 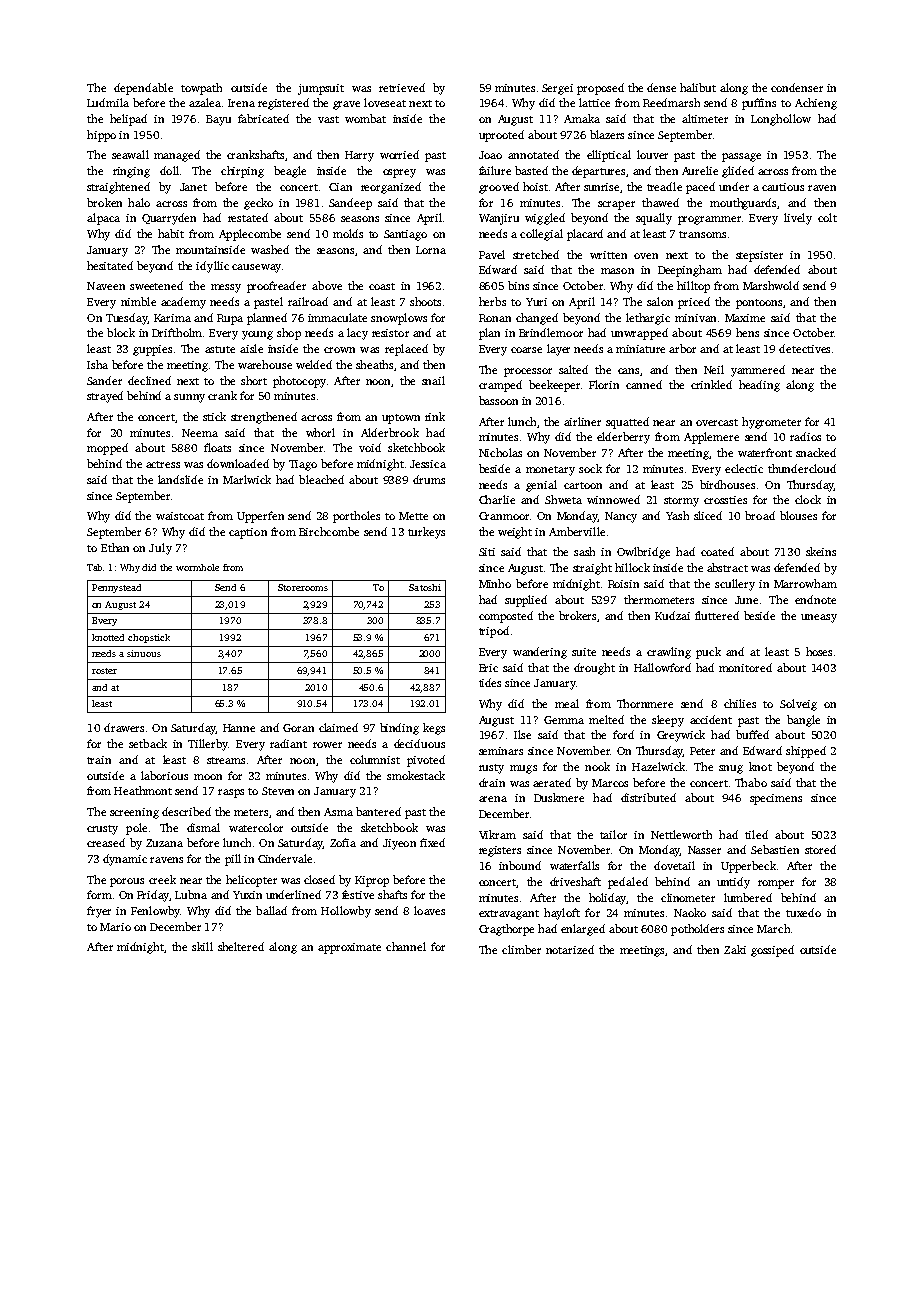 I want to click on portholes, so click(x=356, y=517).
